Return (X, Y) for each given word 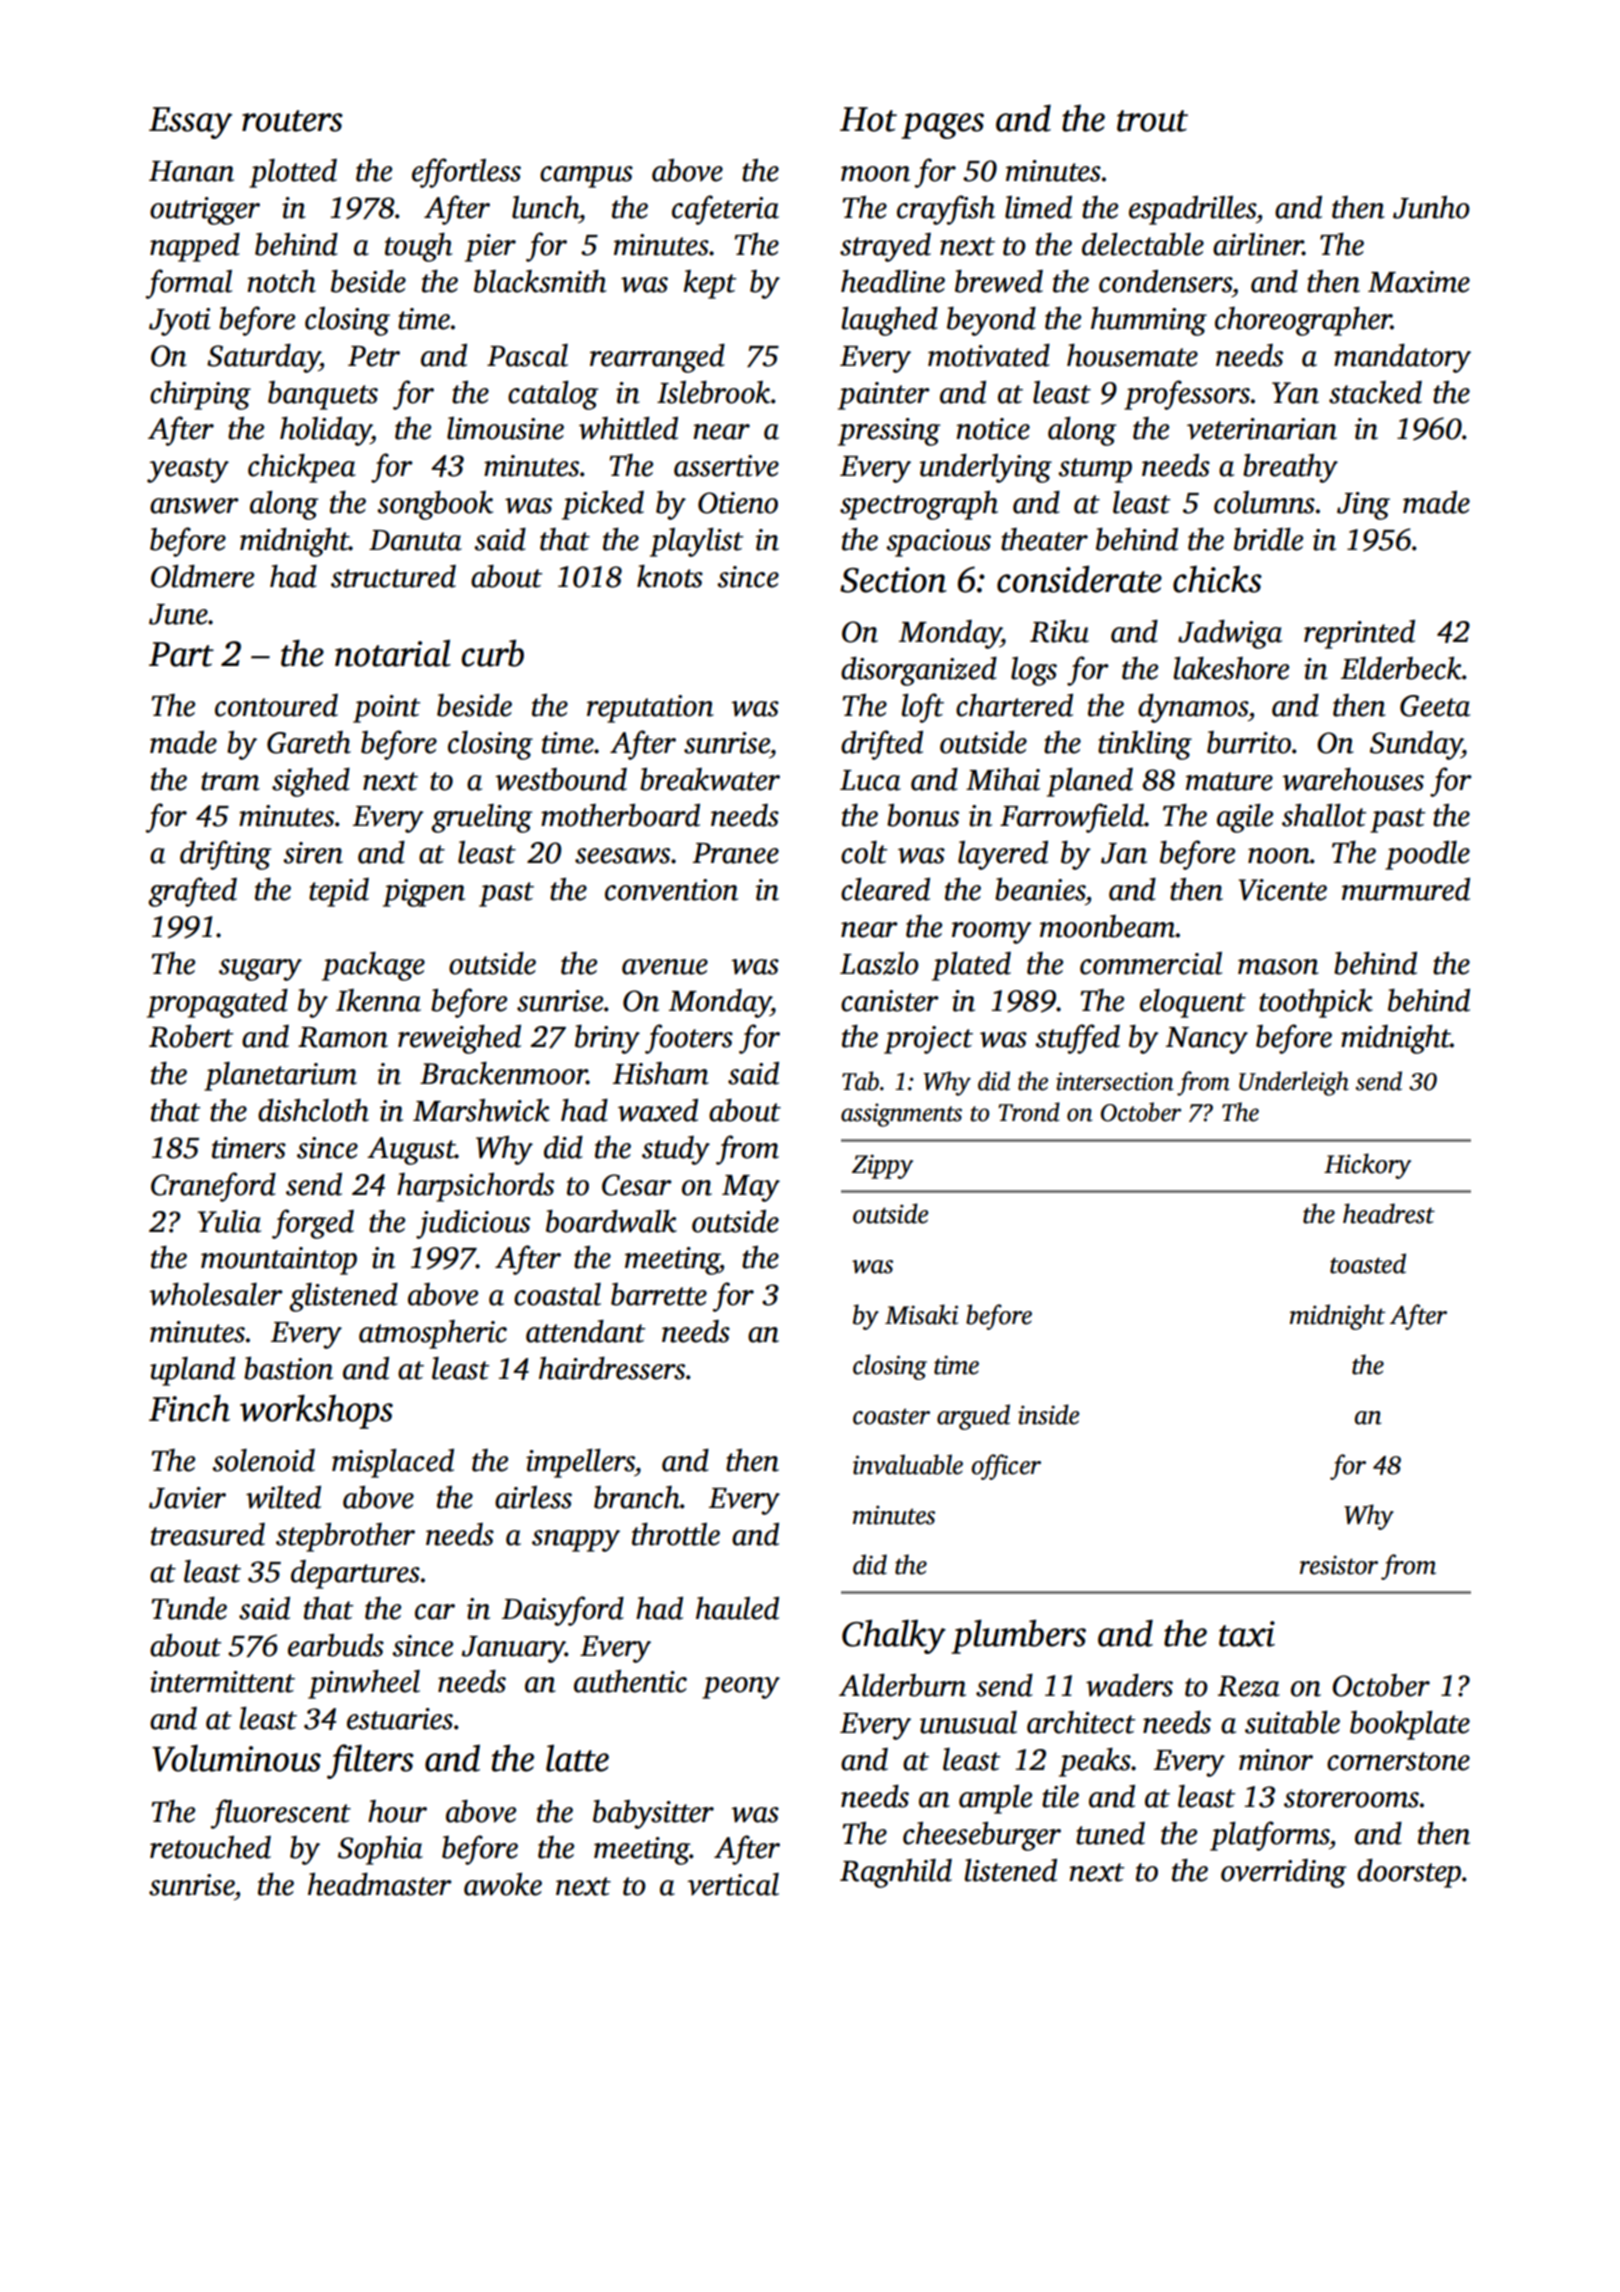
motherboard (620, 815)
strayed (885, 247)
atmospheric (433, 1334)
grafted (192, 892)
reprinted (1359, 634)
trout (1152, 121)
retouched (210, 1847)
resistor (1339, 1565)
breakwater (710, 779)
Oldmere (202, 576)
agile (1245, 818)
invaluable (908, 1464)
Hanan (191, 171)
